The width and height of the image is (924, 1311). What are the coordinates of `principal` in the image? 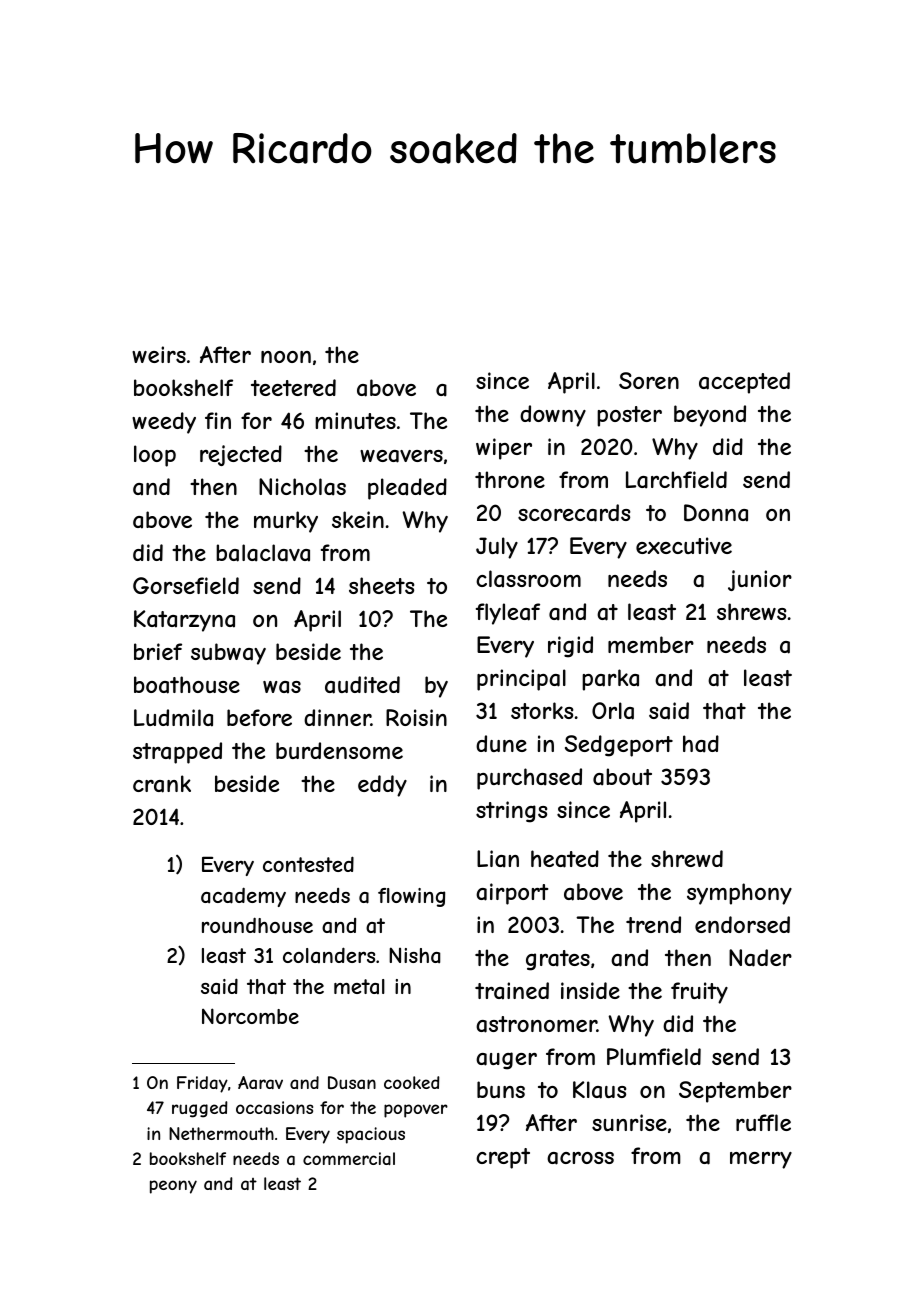 It's located at (521, 680).
